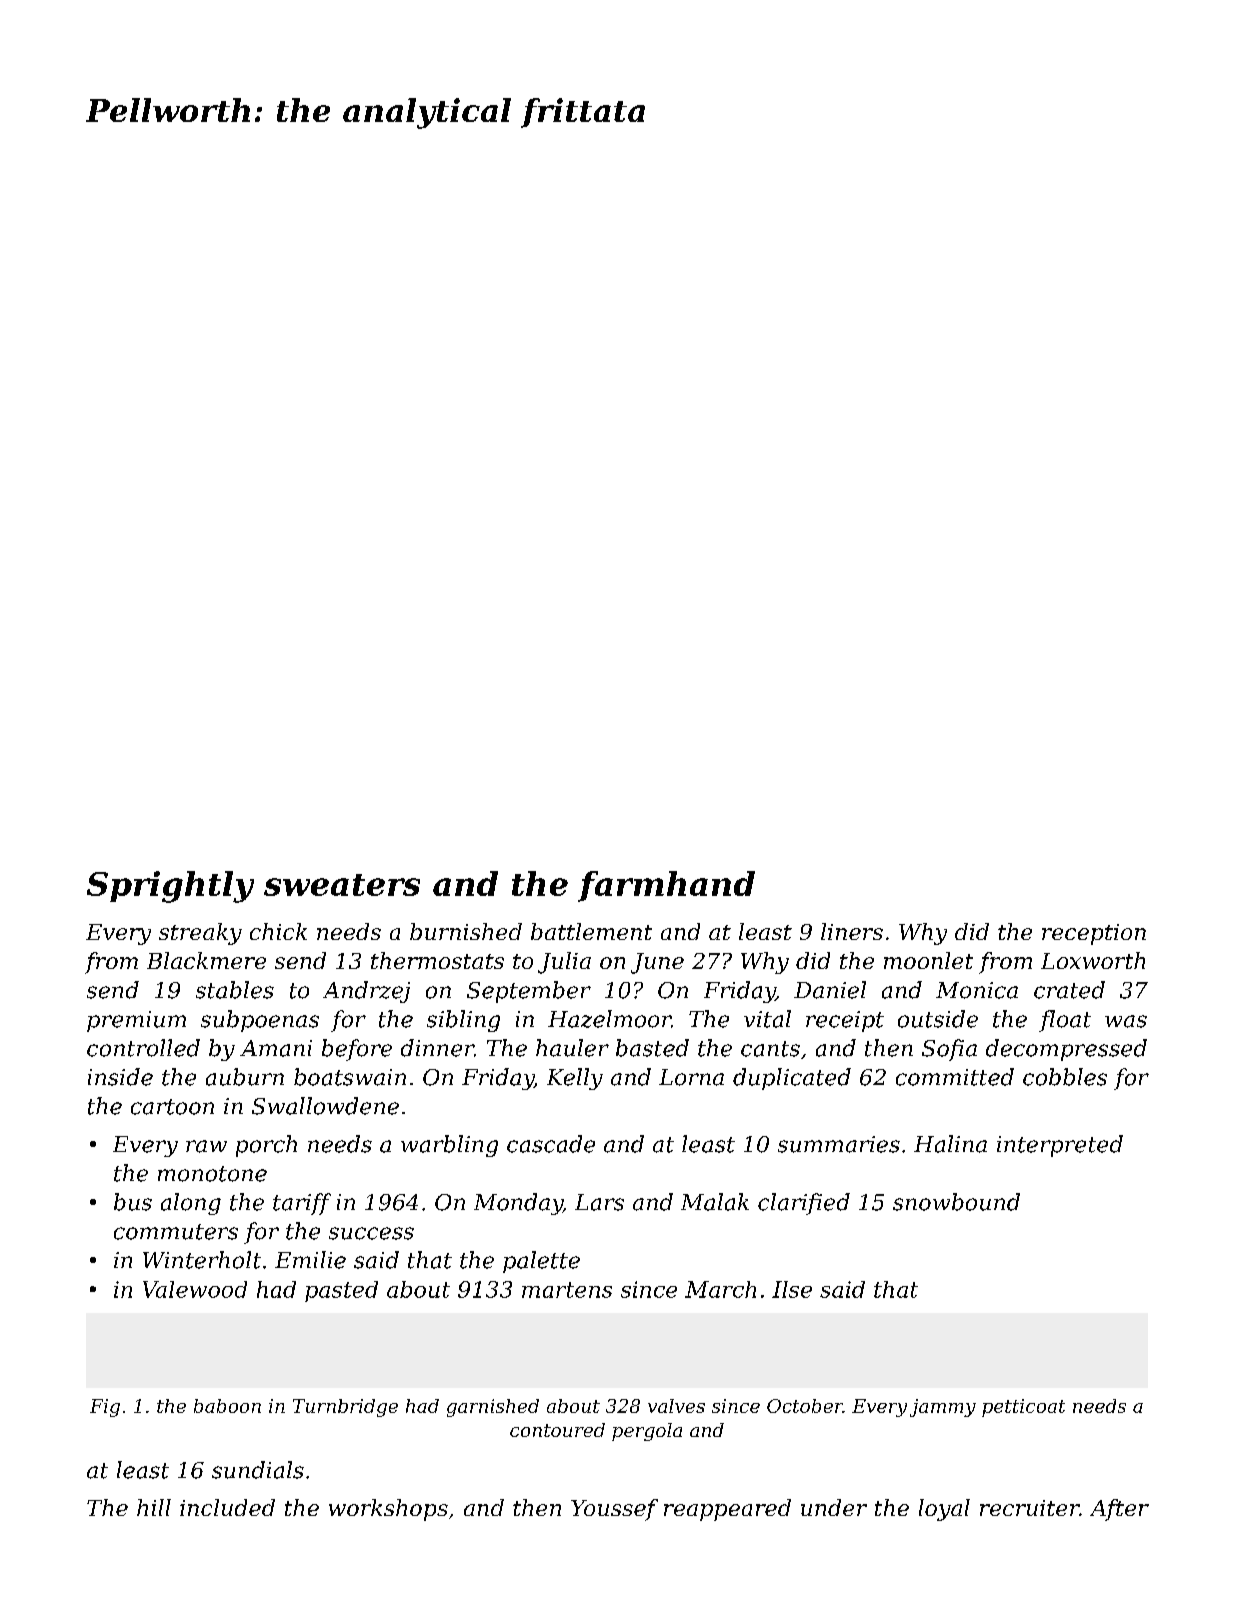 Image resolution: width=1234 pixels, height=1597 pixels. What do you see at coordinates (235, 990) in the screenshot?
I see `stables` at bounding box center [235, 990].
